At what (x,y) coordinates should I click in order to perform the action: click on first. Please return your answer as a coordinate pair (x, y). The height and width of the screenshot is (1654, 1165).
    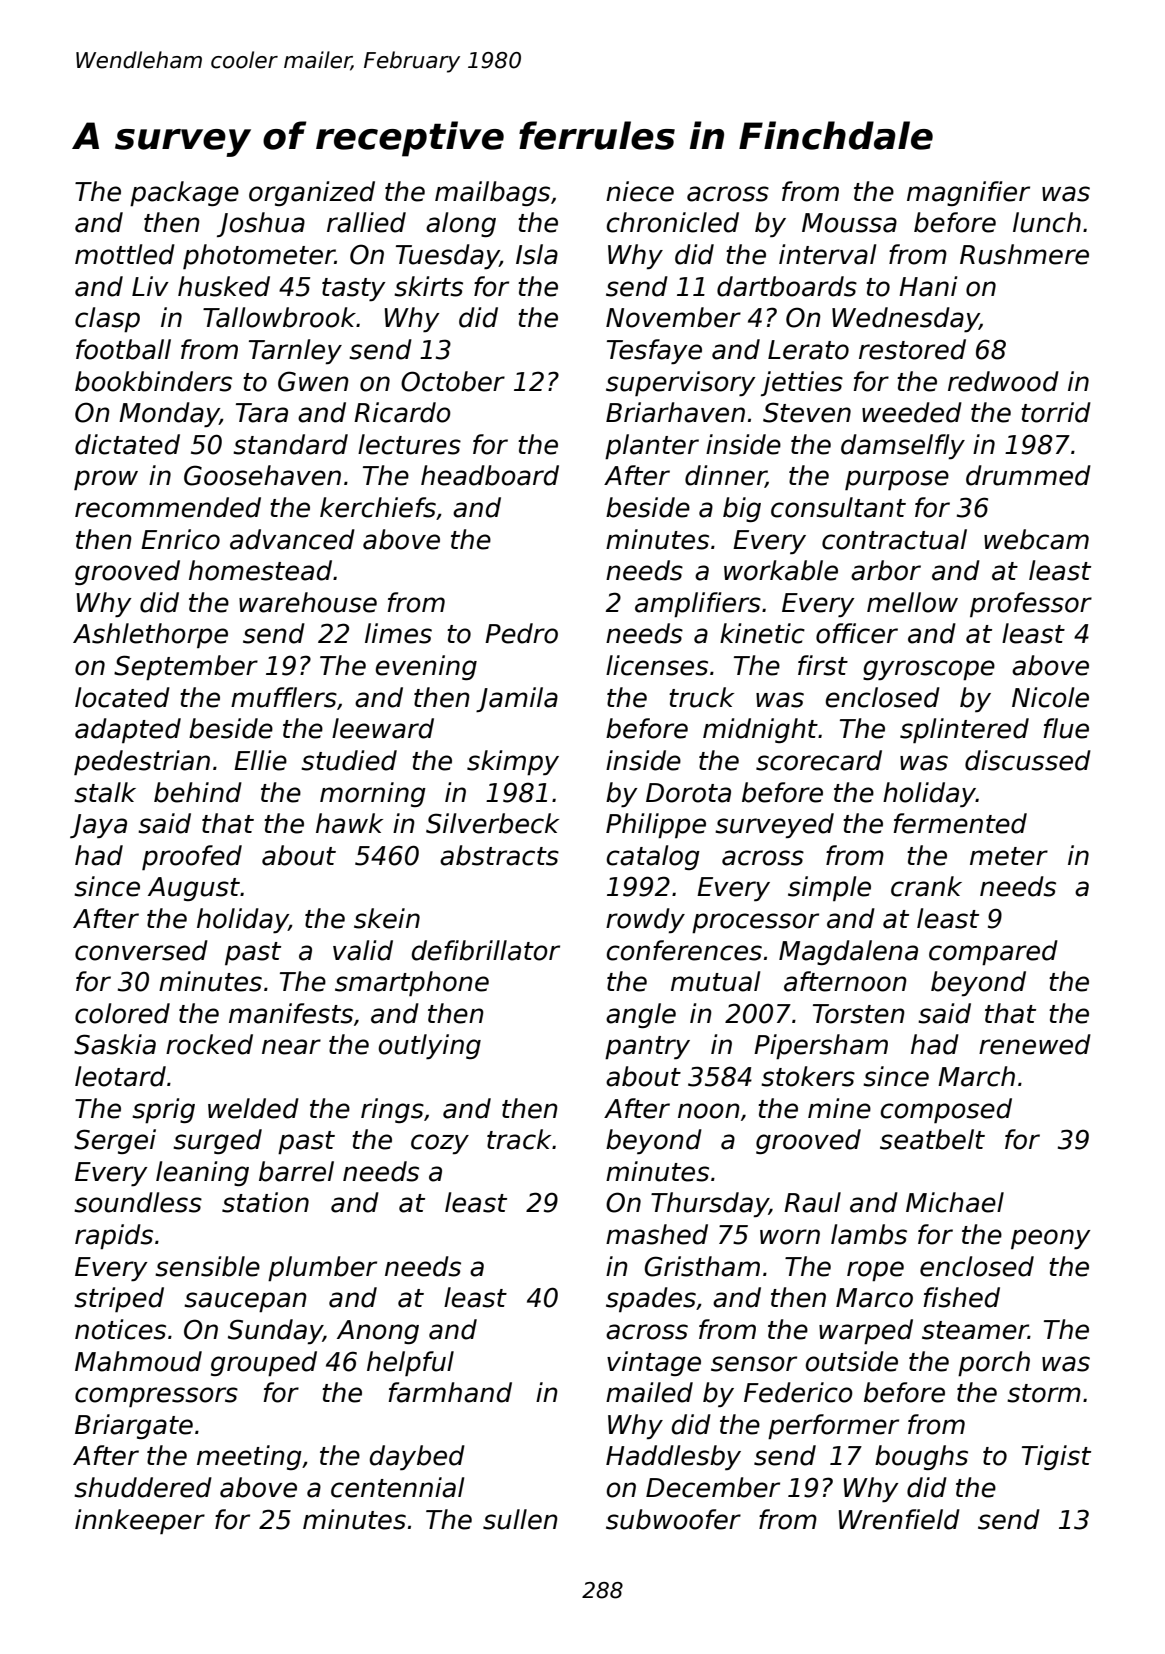
    Looking at the image, I should click on (823, 665).
